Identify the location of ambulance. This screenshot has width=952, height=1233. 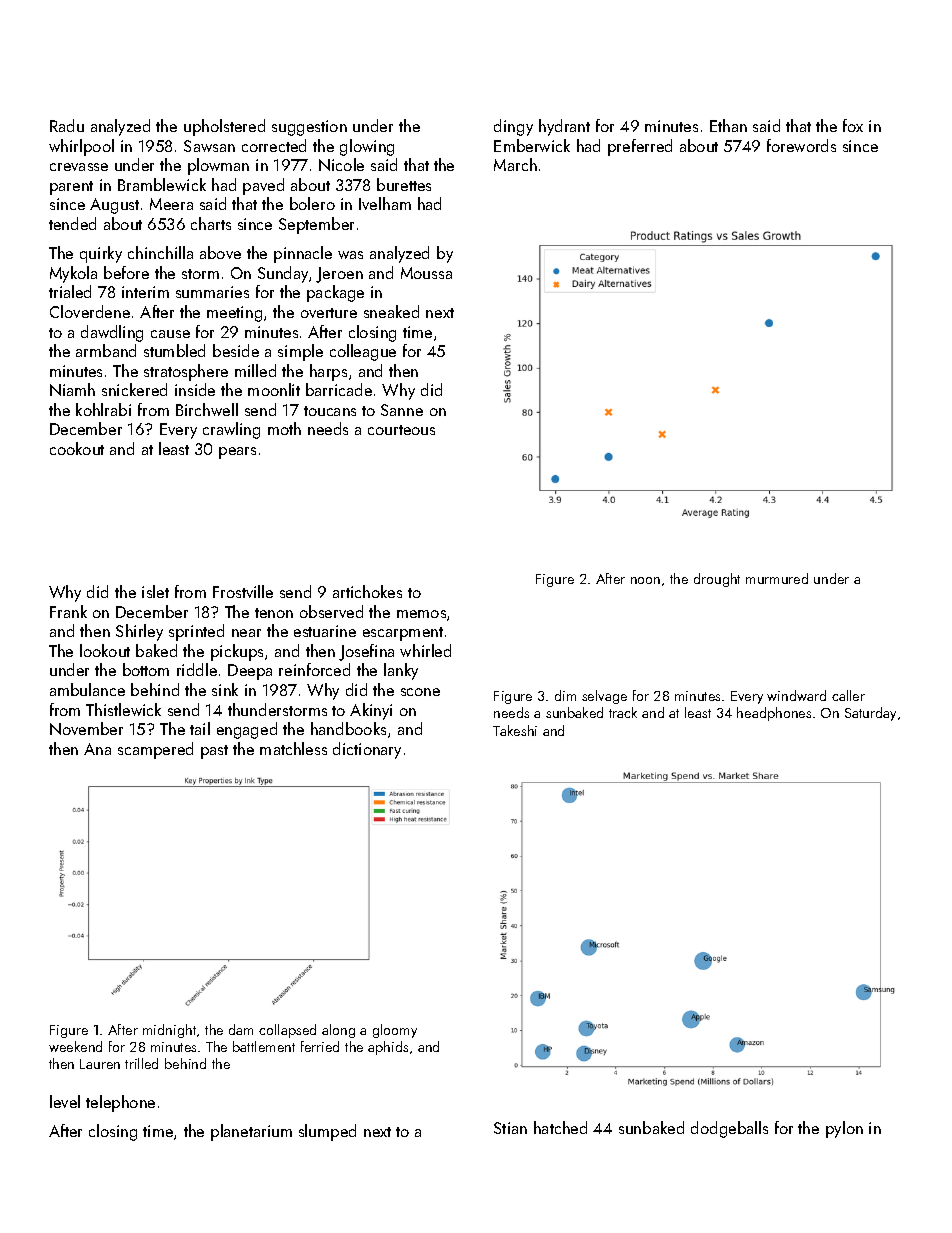
(87, 689).
